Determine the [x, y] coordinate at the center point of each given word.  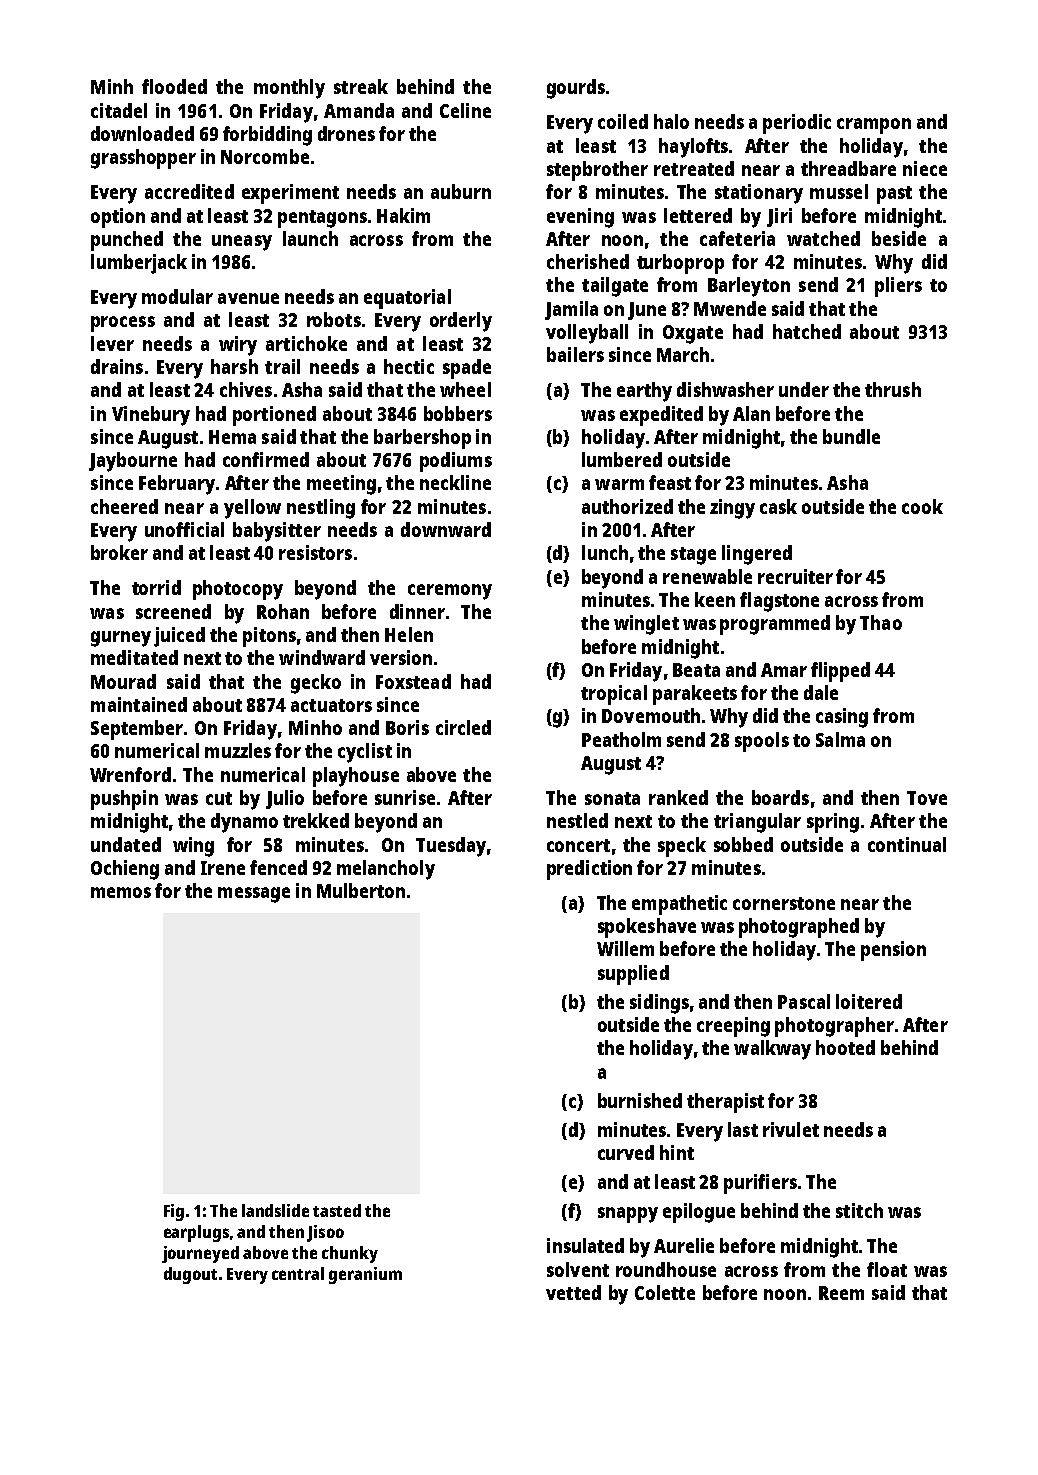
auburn [461, 191]
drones [346, 133]
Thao [881, 622]
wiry [238, 346]
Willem [625, 948]
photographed [799, 928]
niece [925, 168]
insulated [585, 1245]
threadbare [848, 168]
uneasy [242, 243]
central [298, 1273]
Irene [223, 868]
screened [173, 611]
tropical [614, 695]
